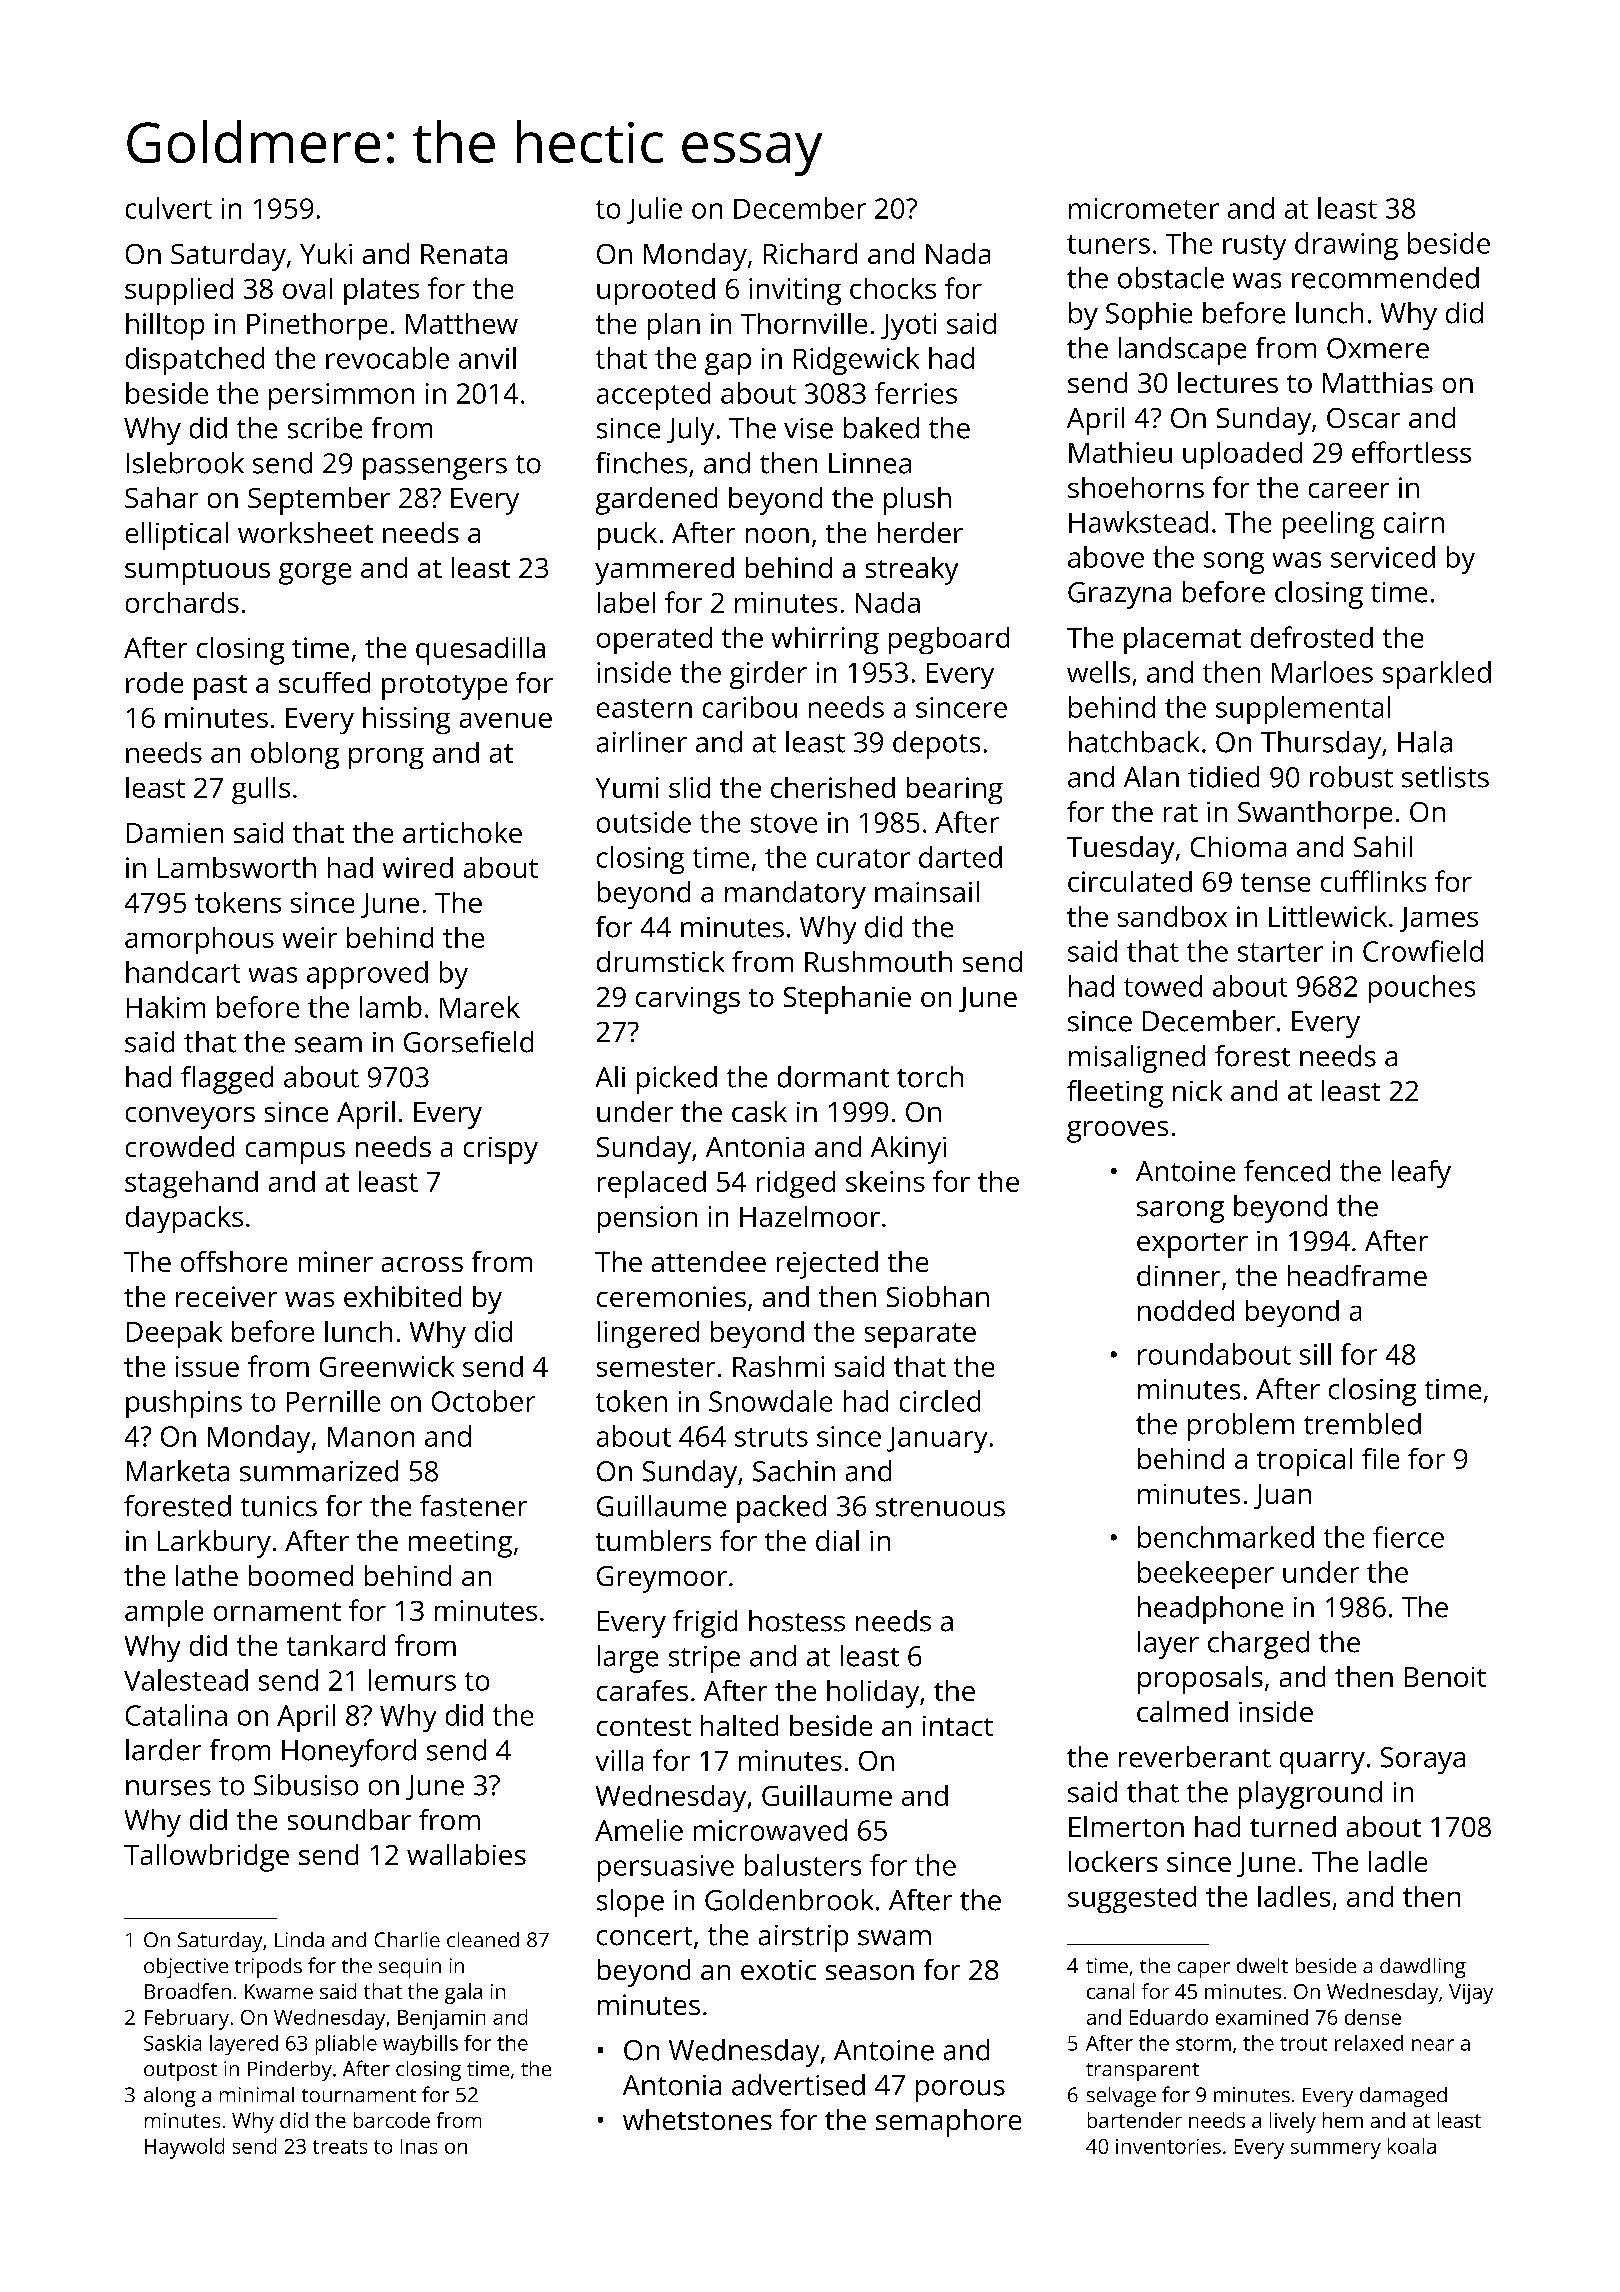 The height and width of the screenshot is (2292, 1620). What do you see at coordinates (419, 2146) in the screenshot?
I see `Inas` at bounding box center [419, 2146].
